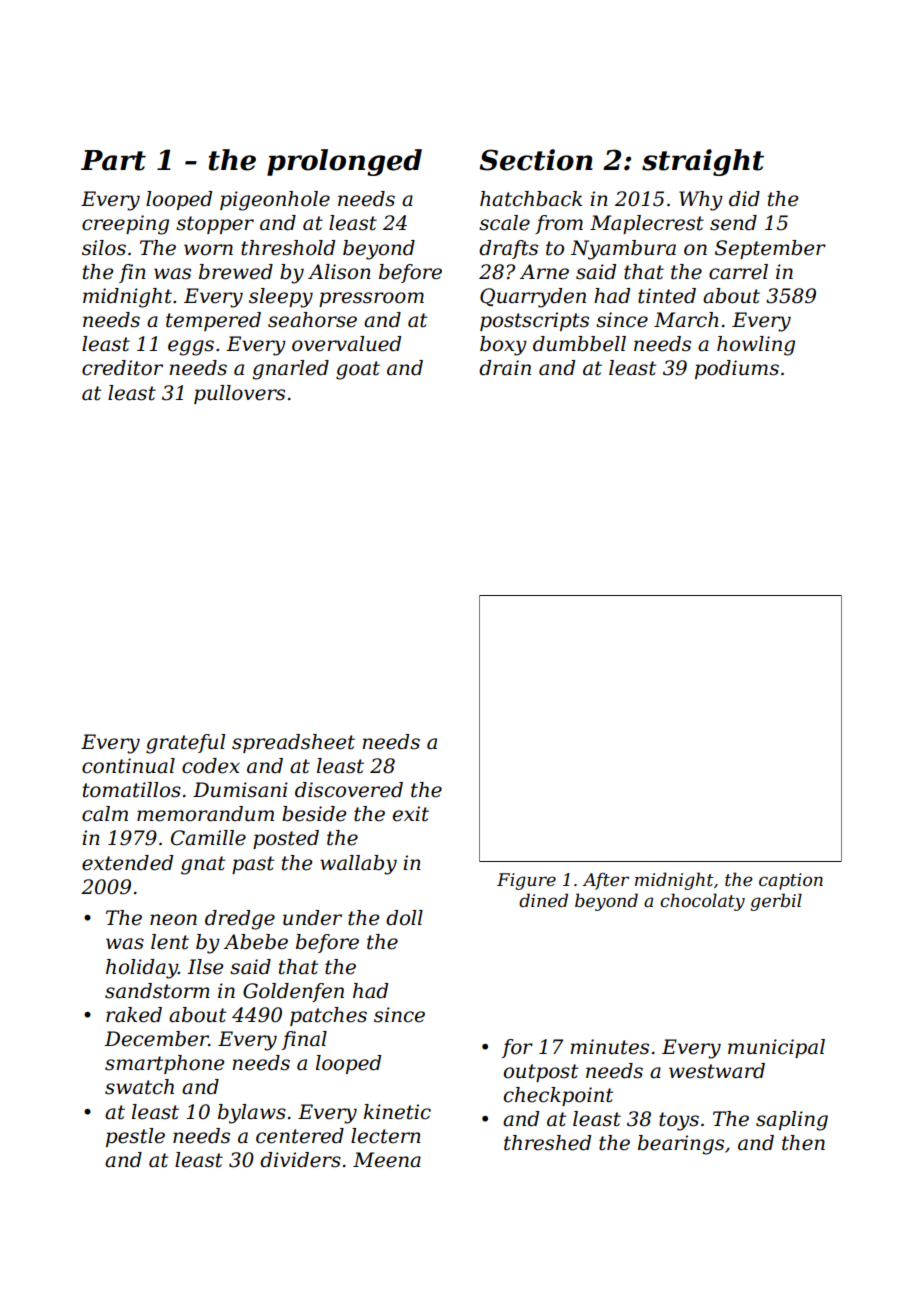 Image resolution: width=924 pixels, height=1311 pixels. Describe the element at coordinates (300, 1160) in the page. I see `dividers` at that location.
